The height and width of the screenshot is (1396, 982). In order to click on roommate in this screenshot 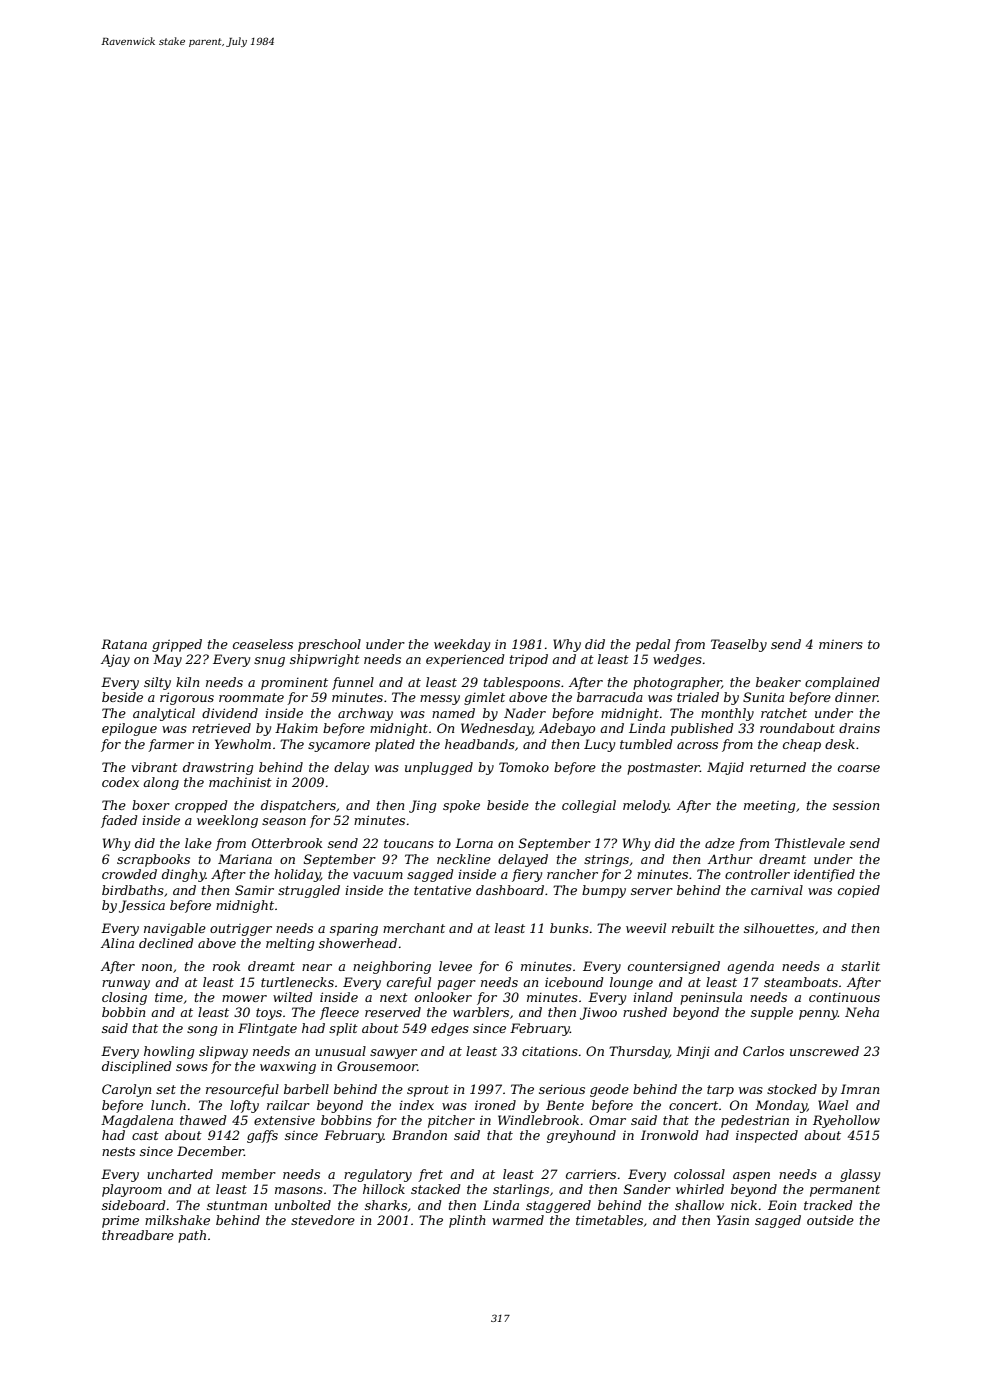, I will do `click(251, 697)`.
